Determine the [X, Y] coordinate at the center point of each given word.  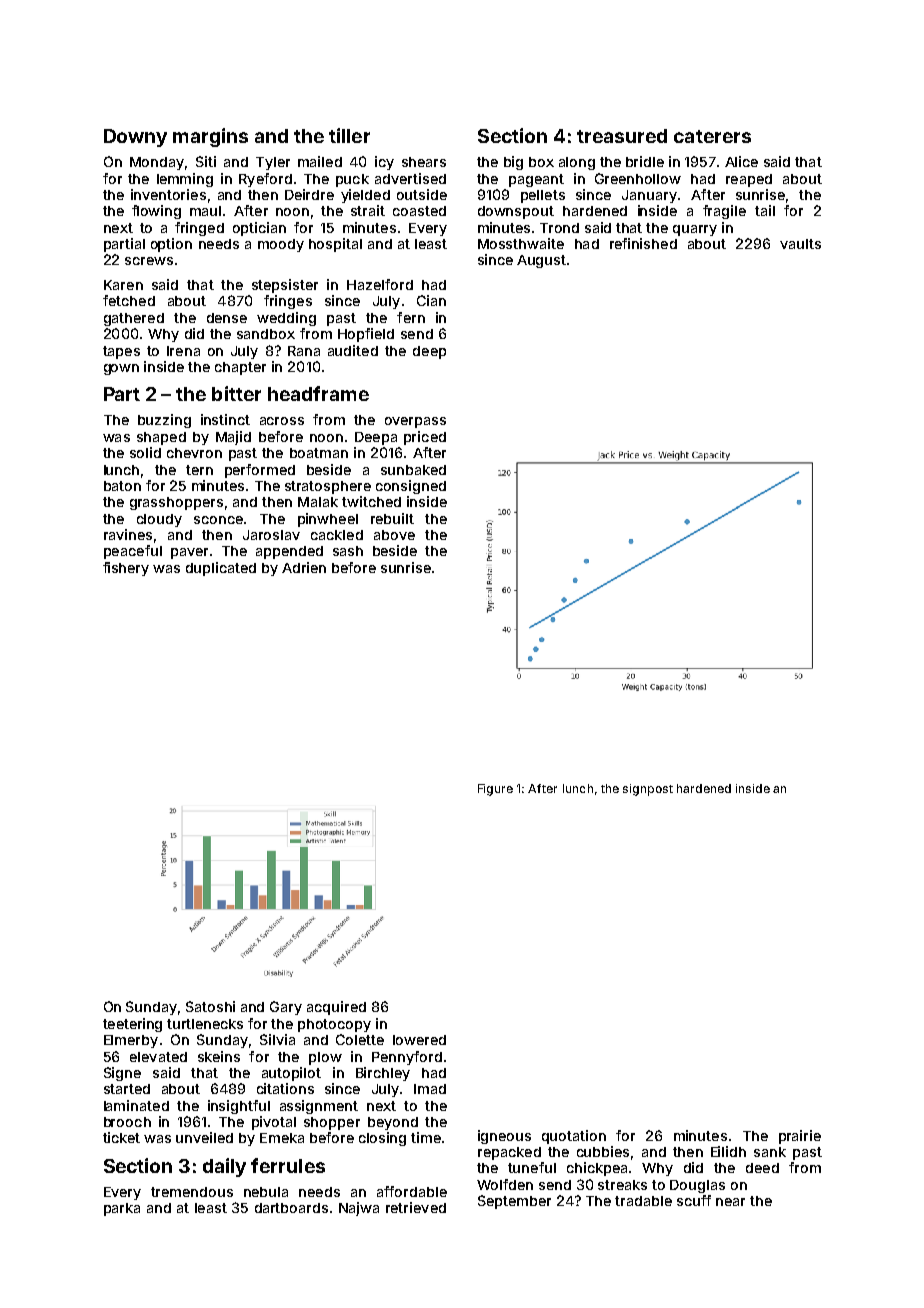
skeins [219, 1056]
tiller [349, 135]
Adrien [304, 567]
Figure [495, 790]
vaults [800, 244]
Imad [430, 1089]
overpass [415, 422]
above [394, 535]
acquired [336, 1008]
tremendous [192, 1192]
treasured [622, 136]
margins [210, 137]
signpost [648, 790]
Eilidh [728, 1151]
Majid [233, 438]
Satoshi [210, 1006]
